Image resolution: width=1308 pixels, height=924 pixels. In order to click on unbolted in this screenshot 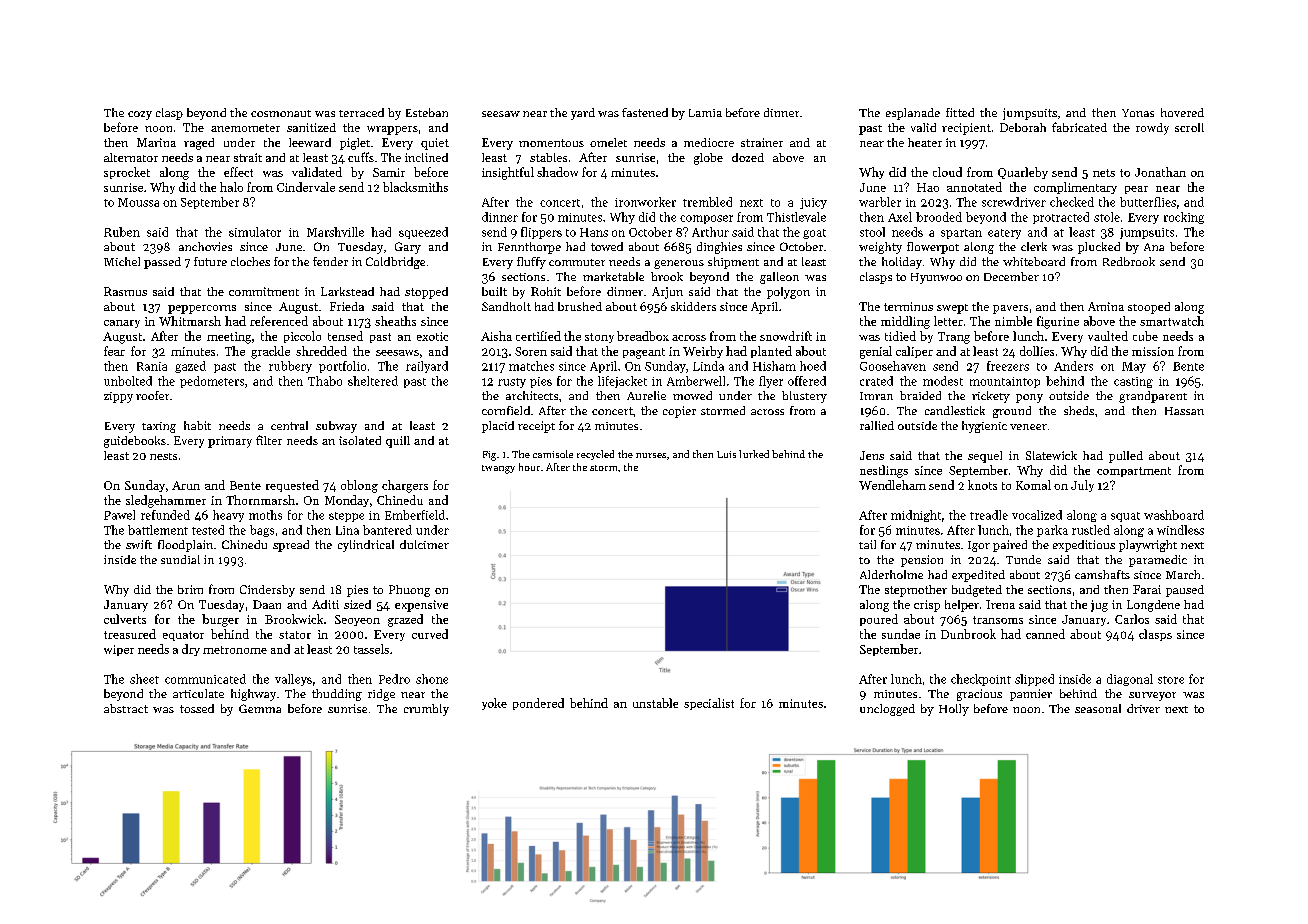, I will do `click(128, 381)`.
